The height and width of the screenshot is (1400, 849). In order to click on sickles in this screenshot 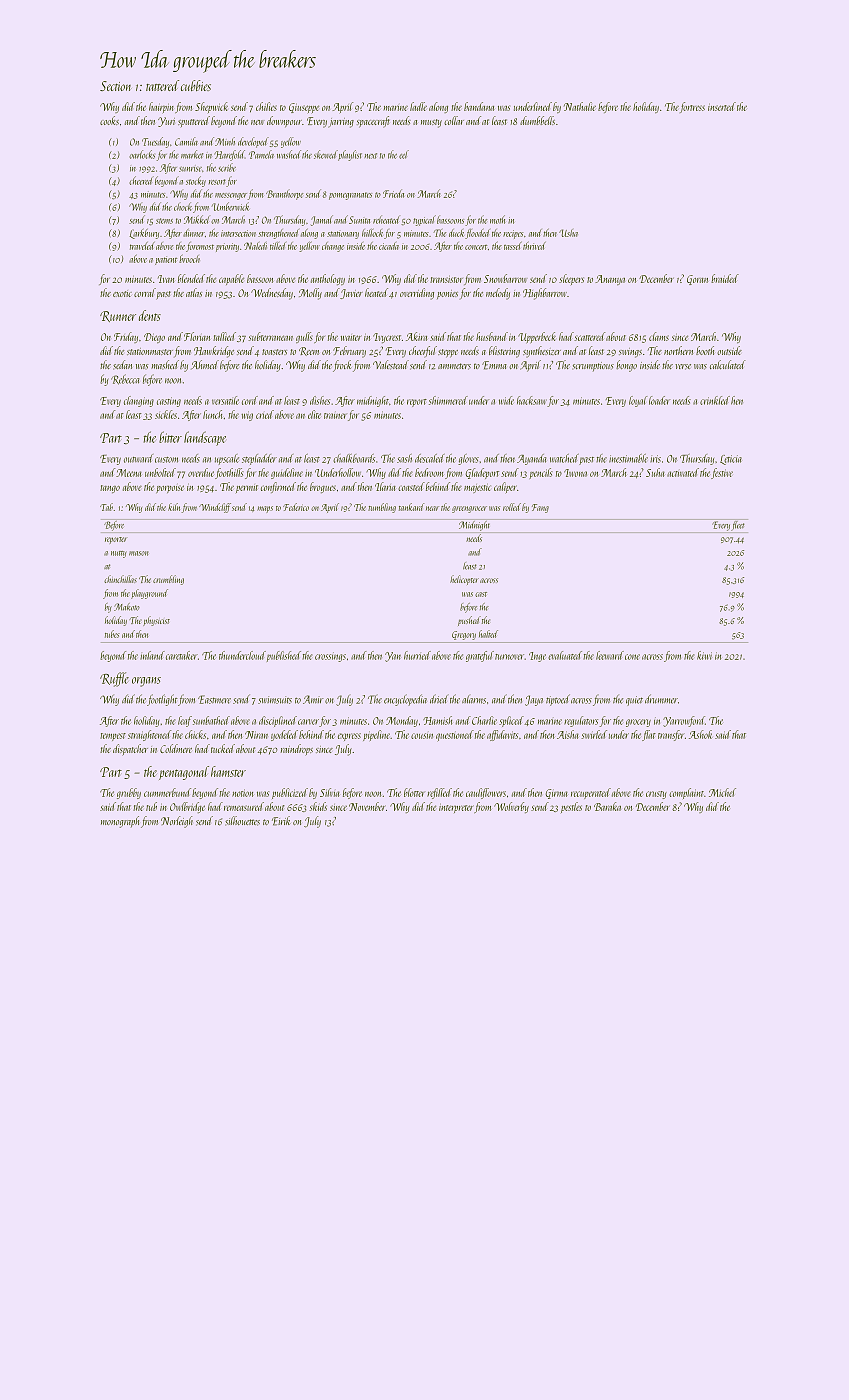, I will do `click(166, 414)`.
